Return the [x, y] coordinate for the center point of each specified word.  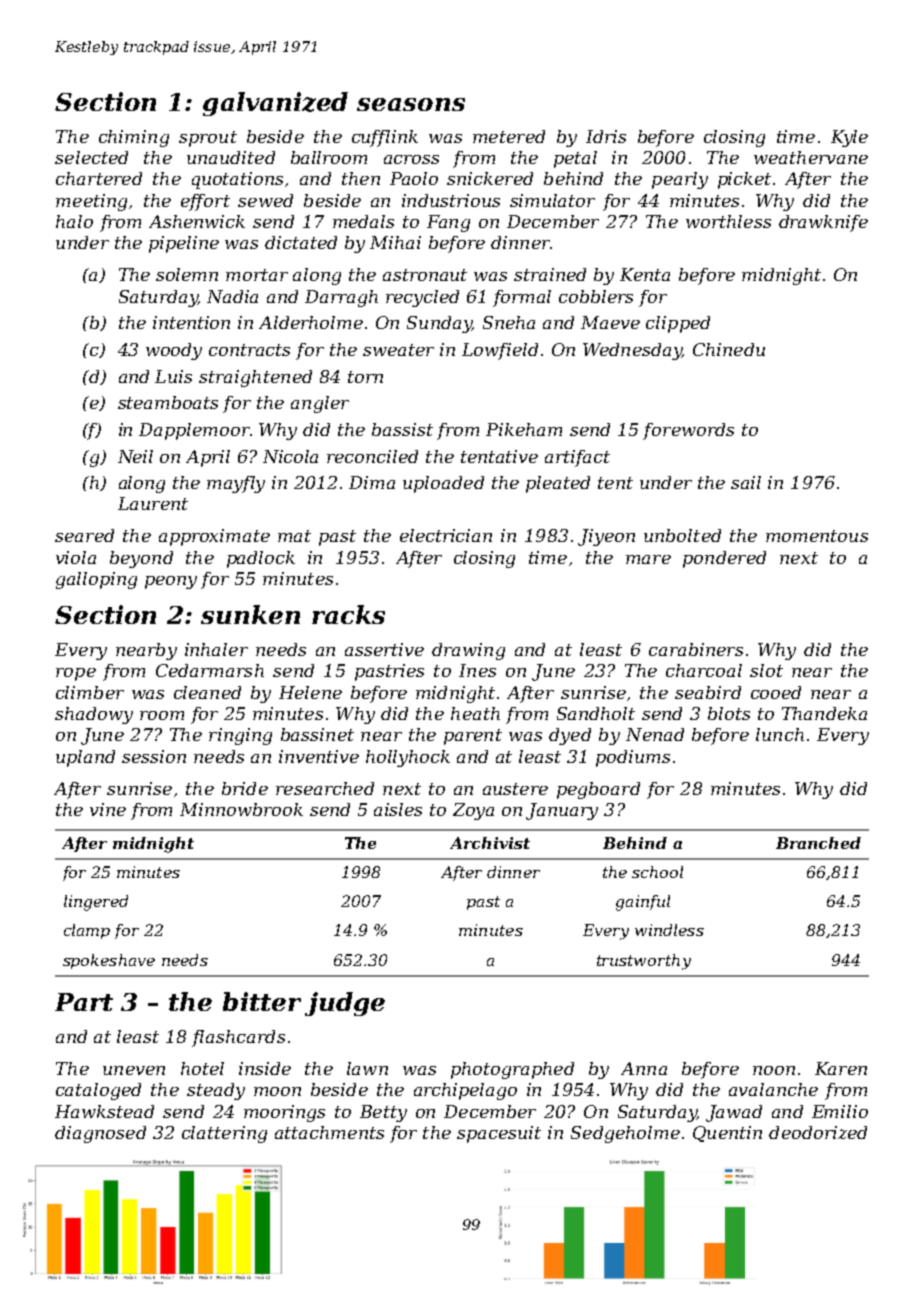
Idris [606, 136]
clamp [87, 931]
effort [205, 202]
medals [363, 221]
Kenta [645, 274]
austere [515, 789]
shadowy [94, 715]
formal [522, 298]
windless [669, 930]
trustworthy [644, 962]
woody [174, 351]
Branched [818, 843]
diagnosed [100, 1134]
